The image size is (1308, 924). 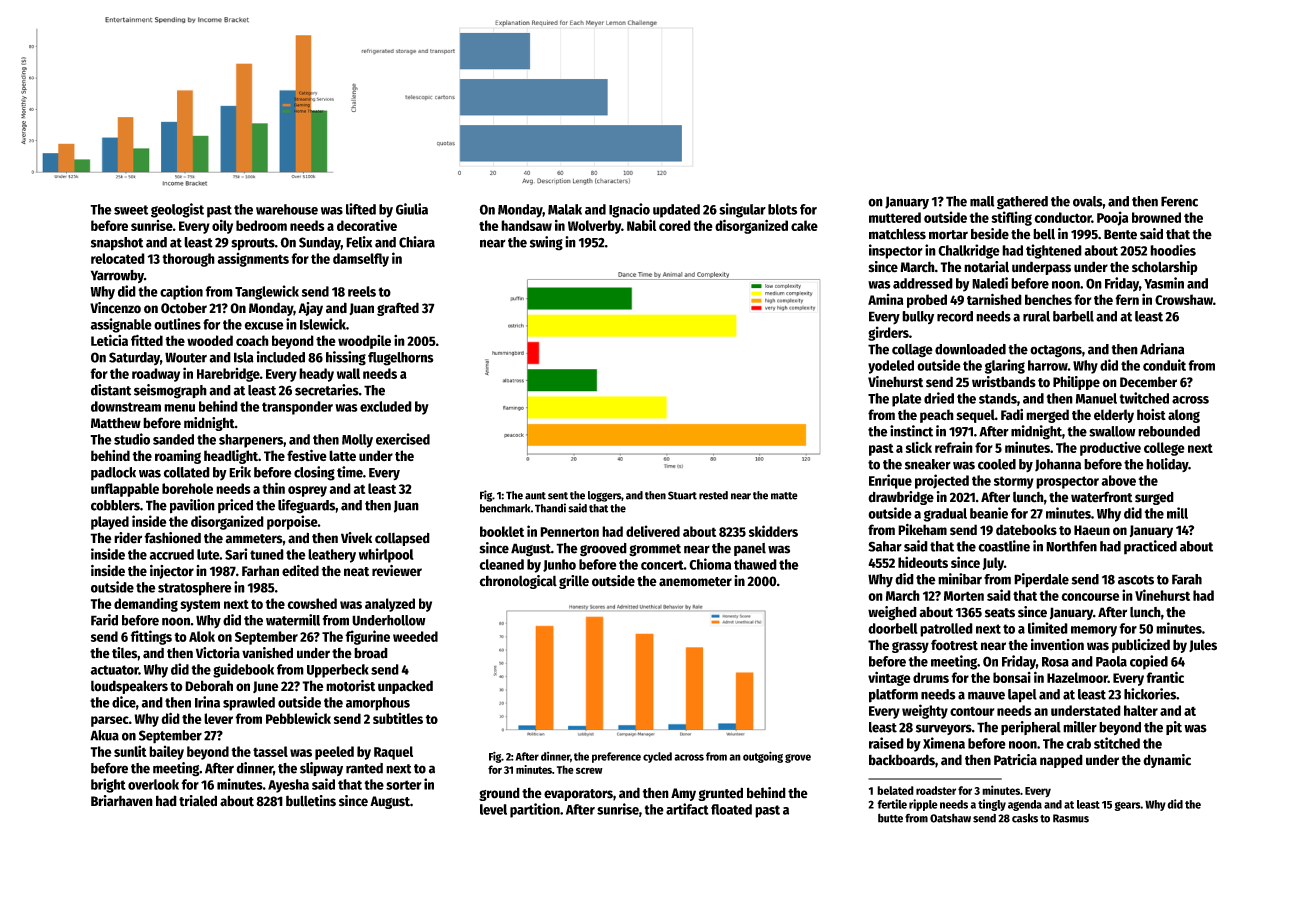 What do you see at coordinates (687, 809) in the screenshot?
I see `artifact` at bounding box center [687, 809].
